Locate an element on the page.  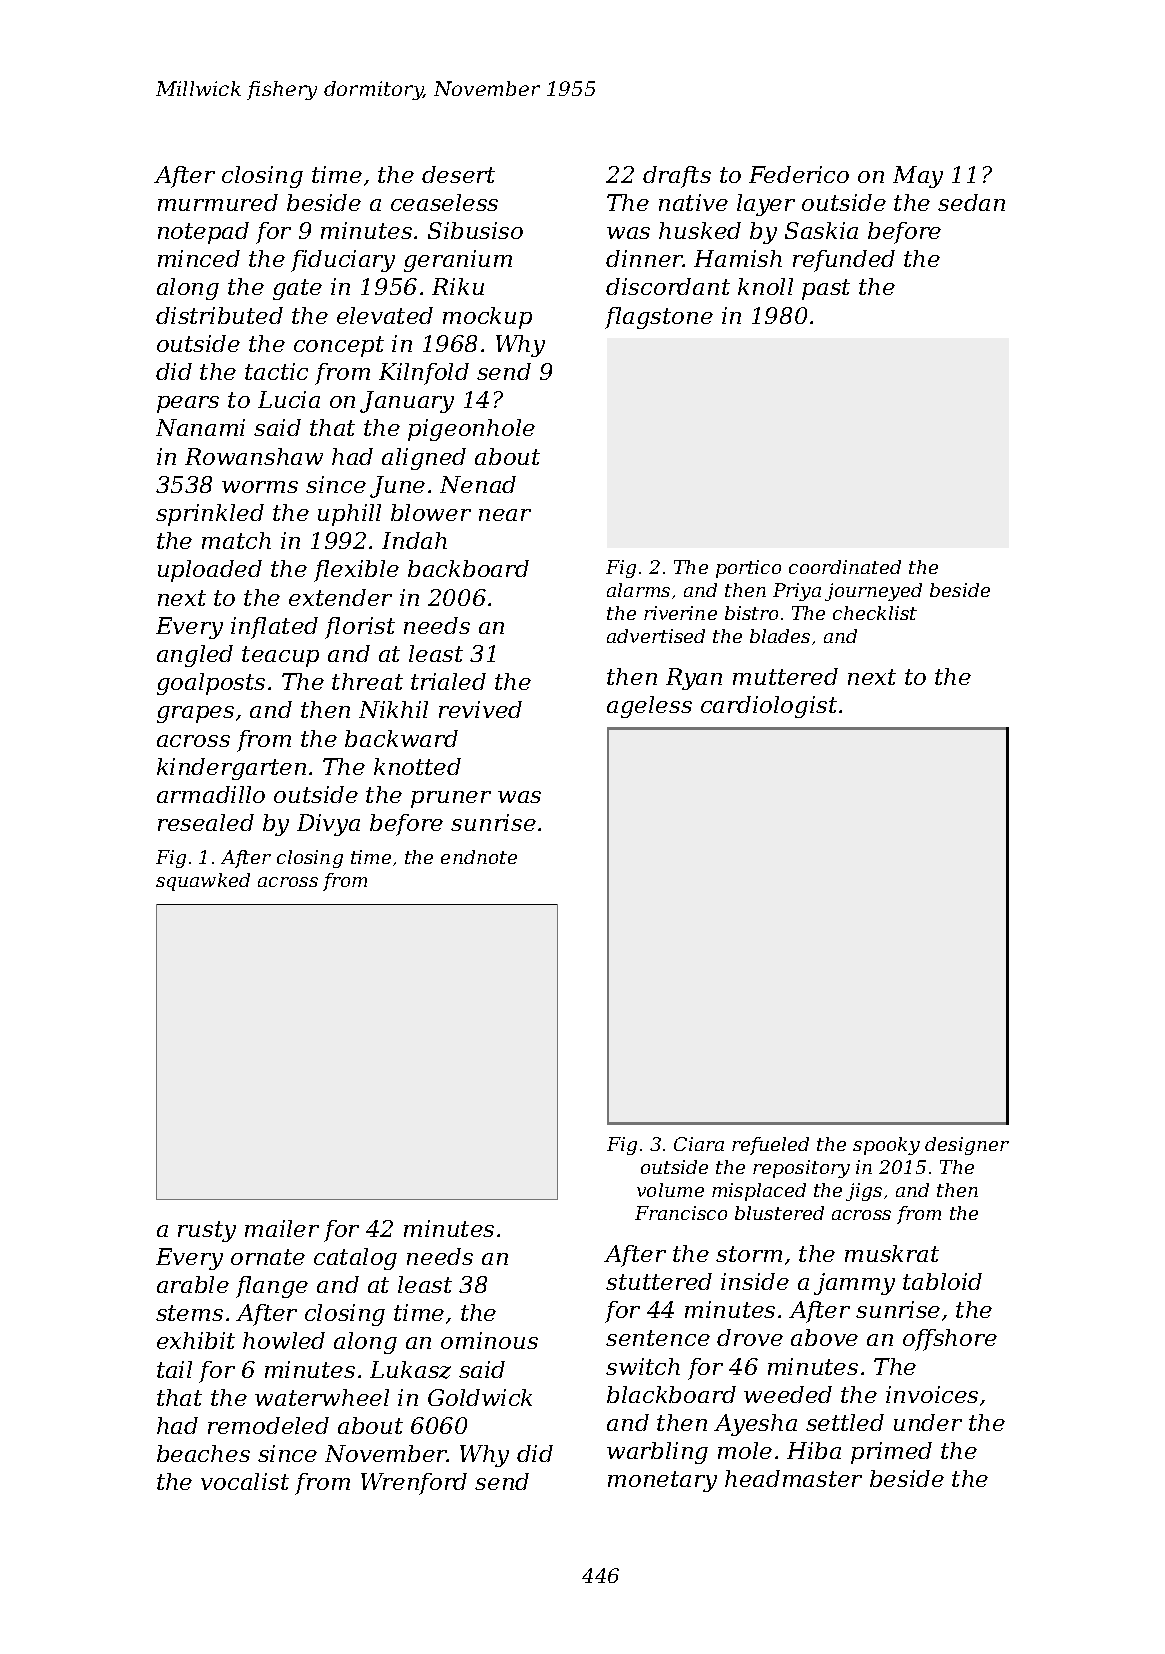
coordinated is located at coordinates (845, 567).
